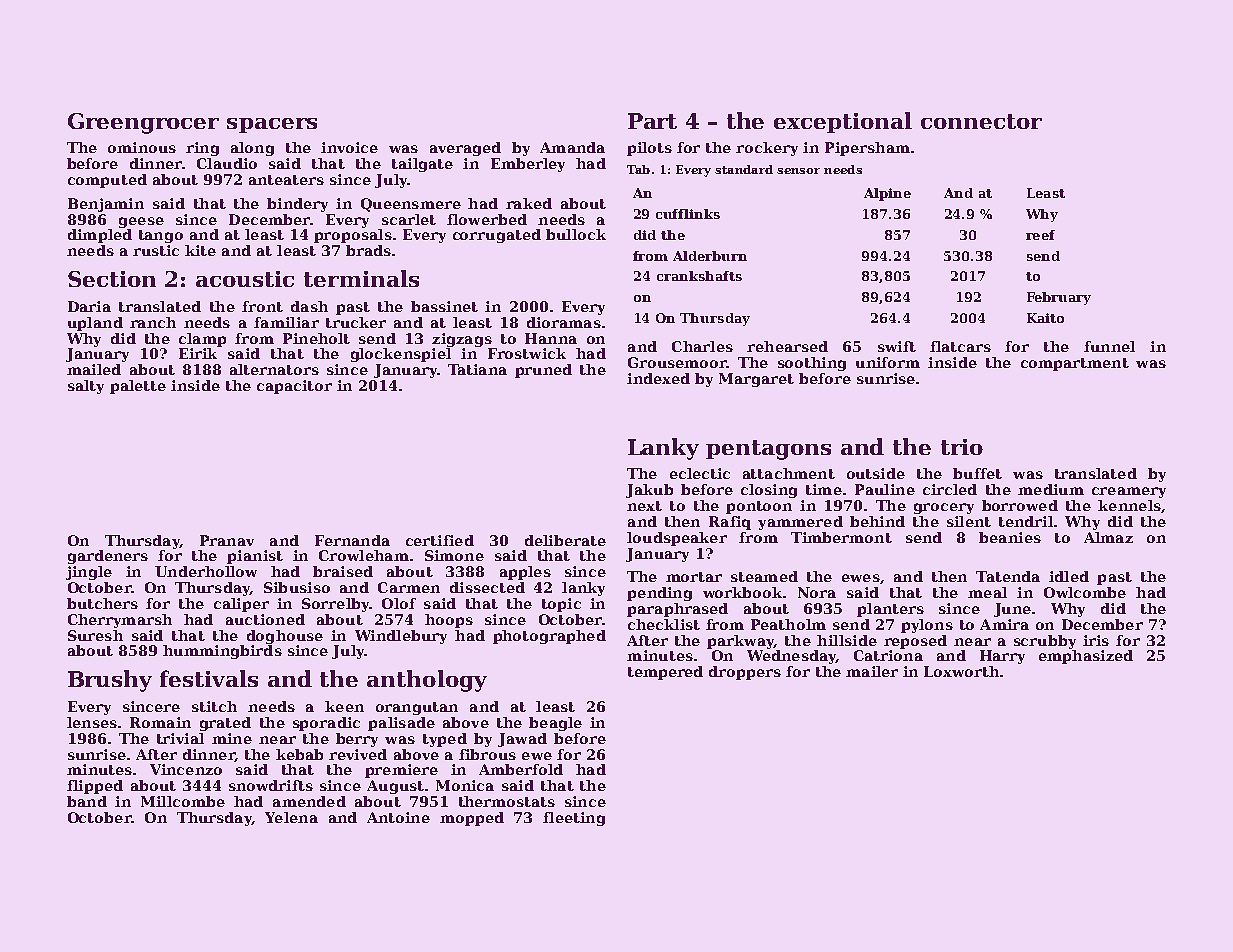 The image size is (1233, 952). I want to click on exceptional, so click(843, 122).
